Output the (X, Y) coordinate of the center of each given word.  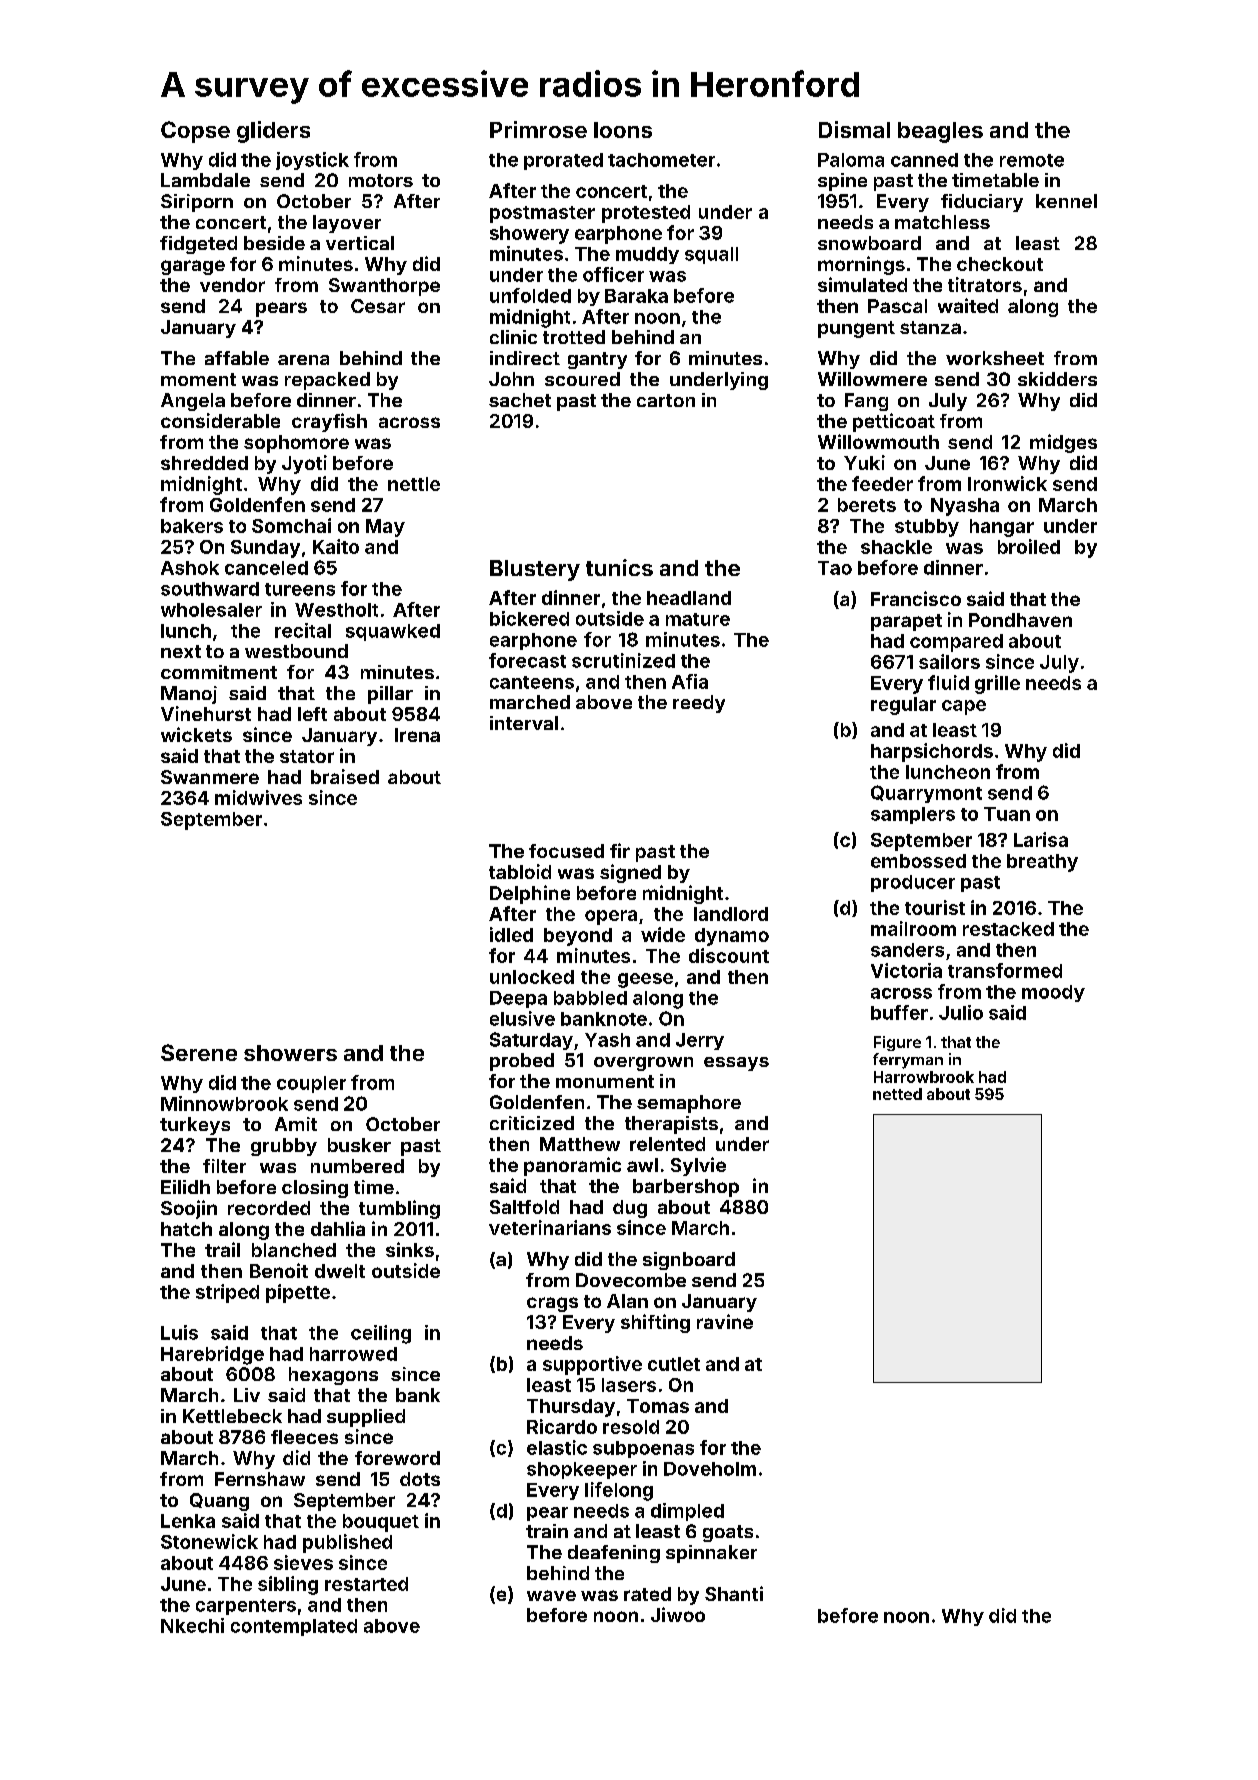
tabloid (520, 871)
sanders (907, 950)
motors (381, 180)
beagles (940, 132)
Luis (179, 1332)
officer (613, 274)
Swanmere (210, 777)
